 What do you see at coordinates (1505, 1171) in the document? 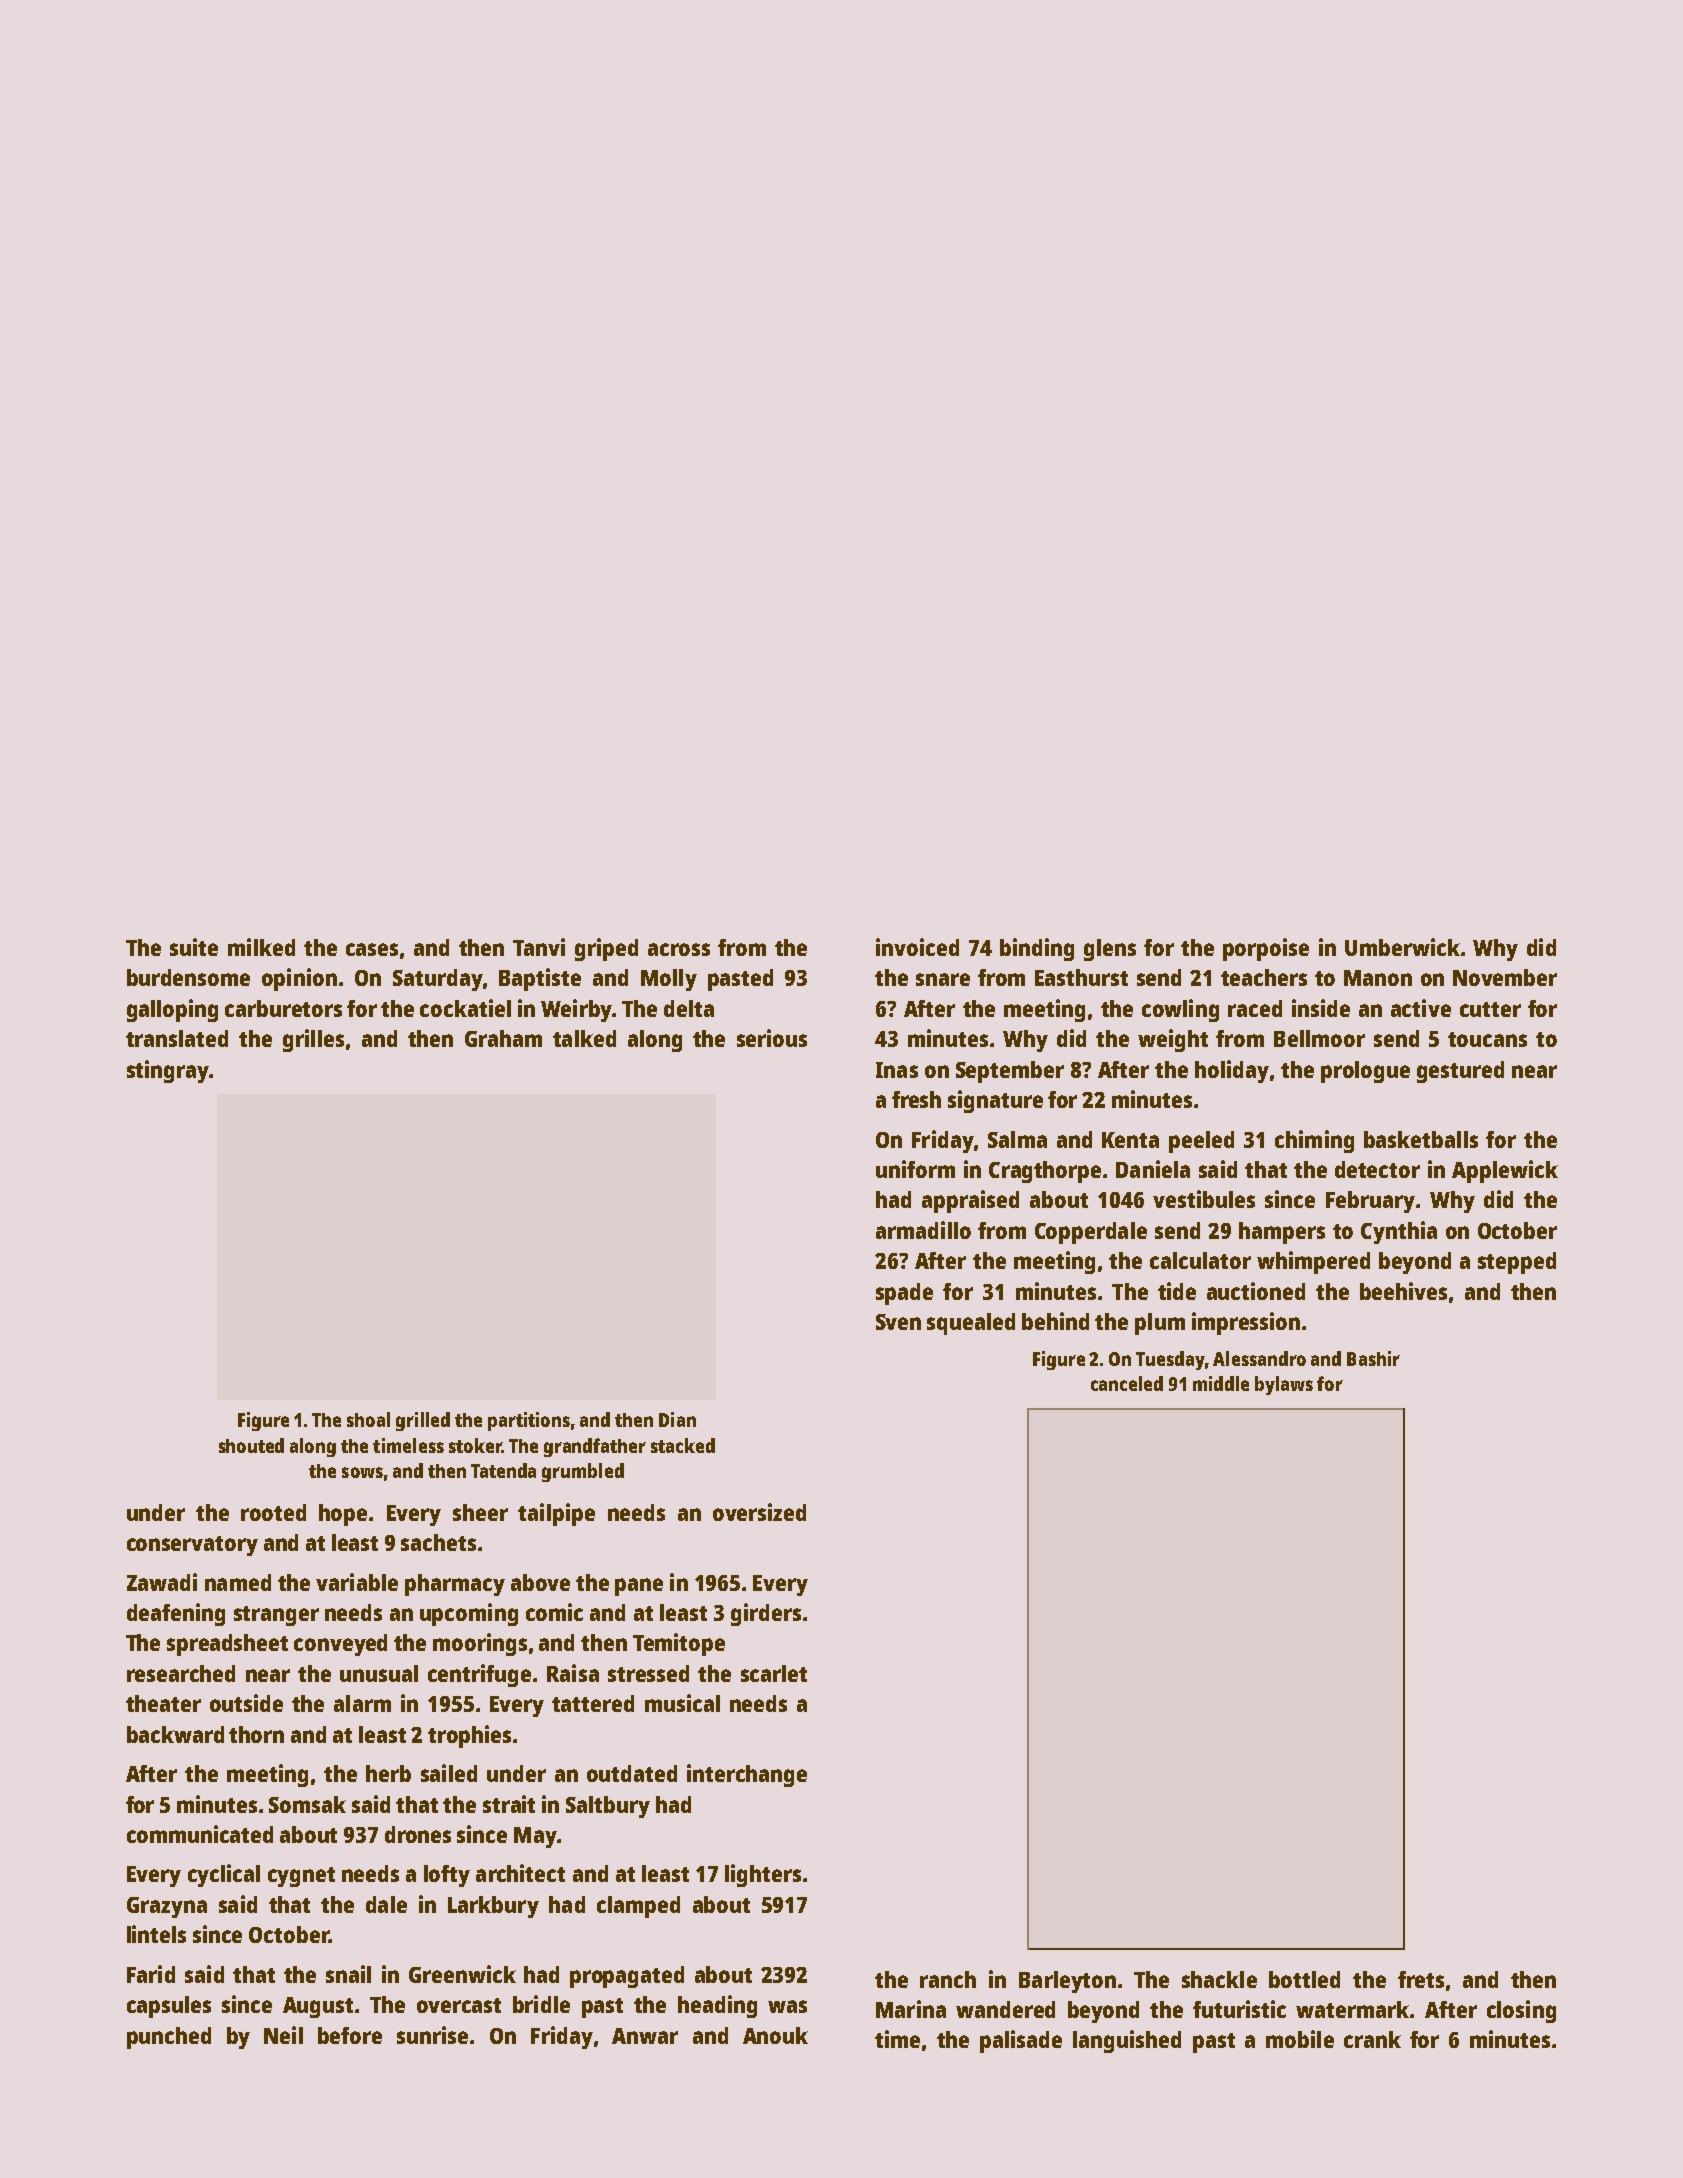
I see `Applewick` at bounding box center [1505, 1171].
